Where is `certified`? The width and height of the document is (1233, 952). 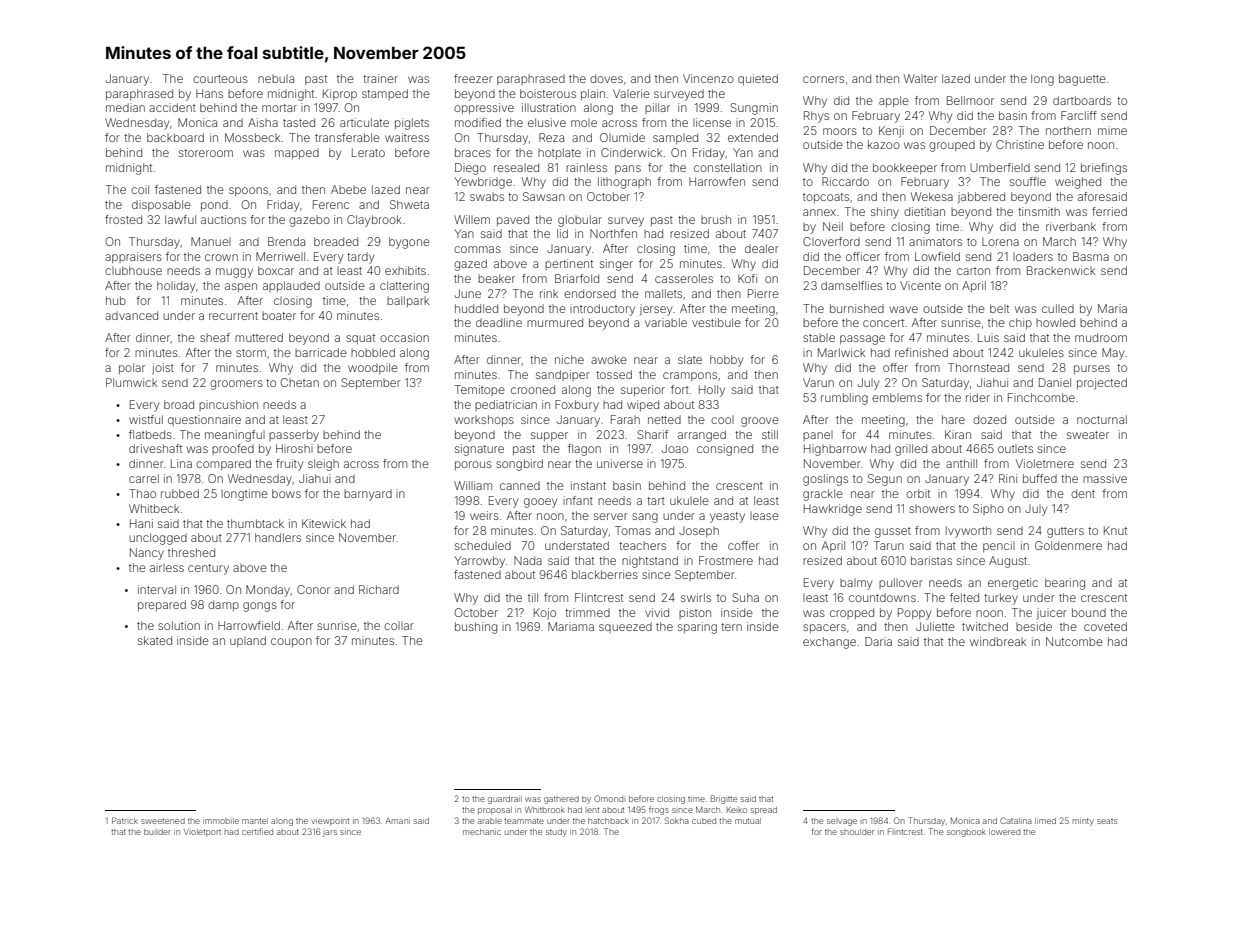
certified is located at coordinates (257, 831).
